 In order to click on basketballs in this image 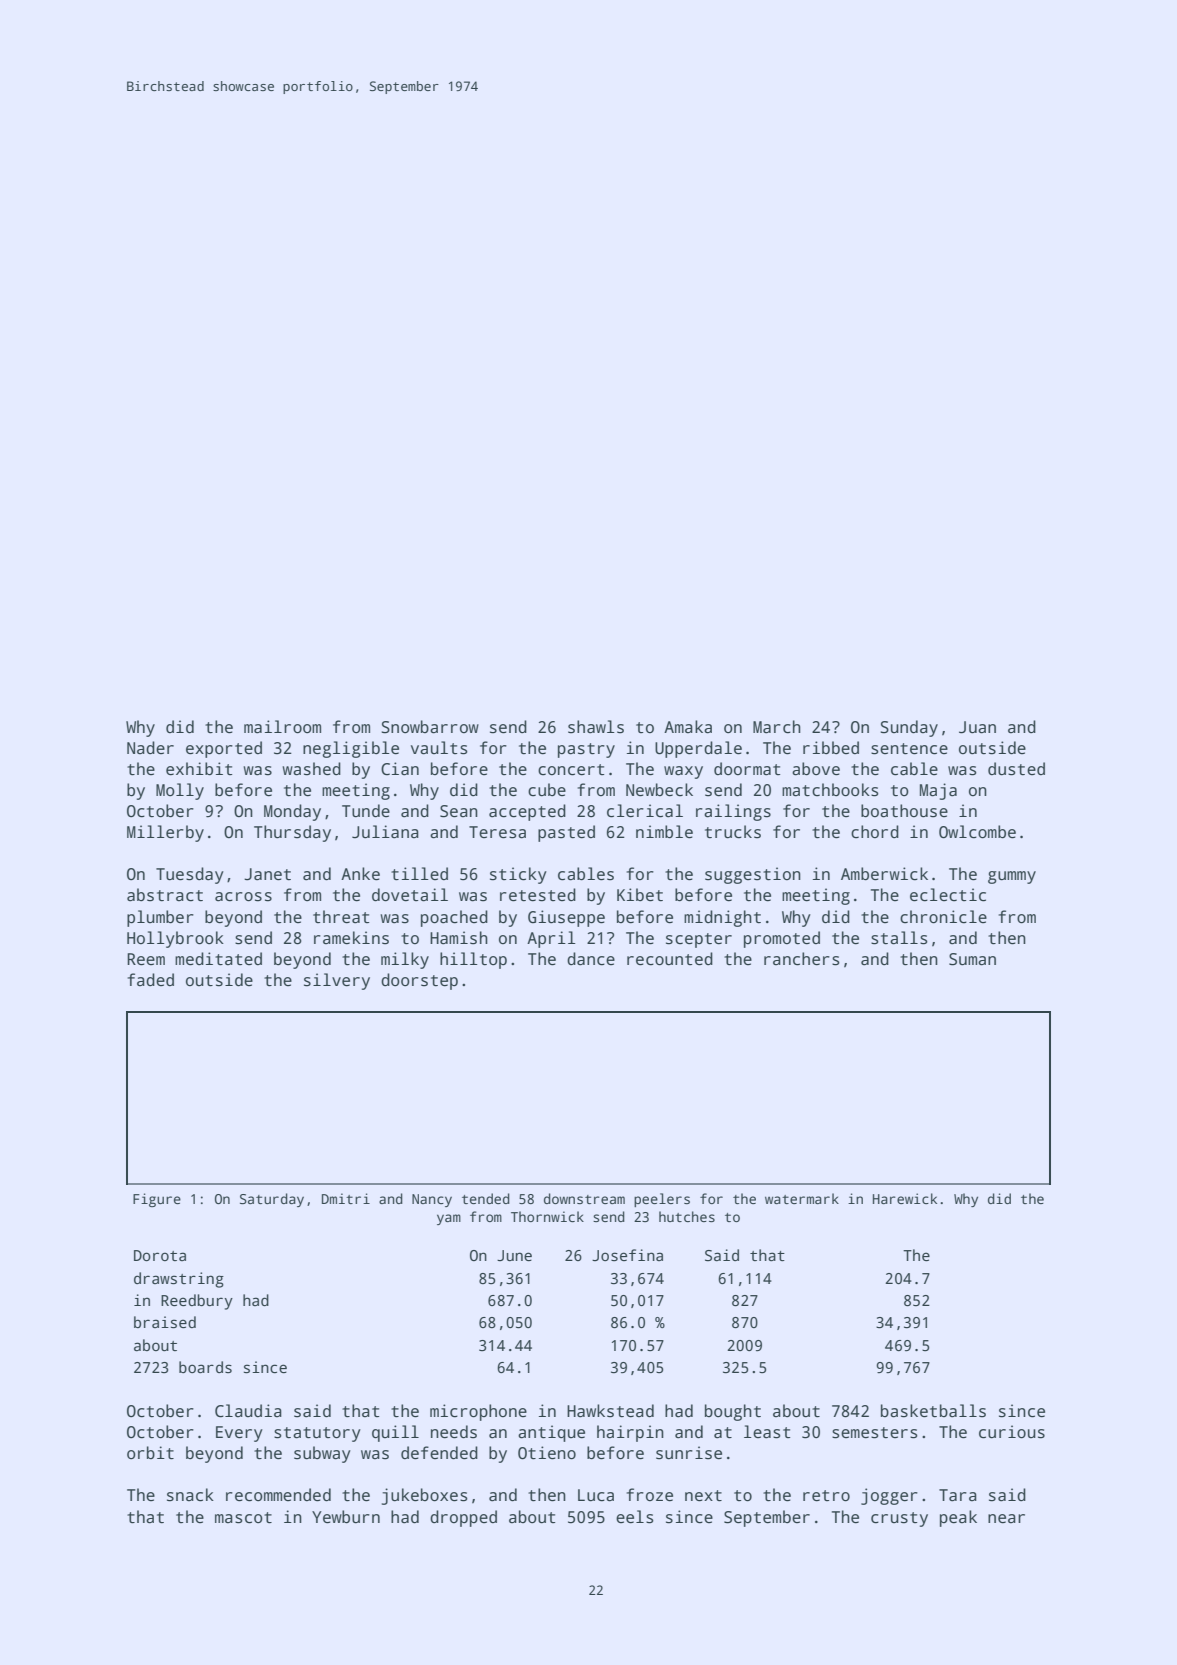, I will do `click(933, 1411)`.
